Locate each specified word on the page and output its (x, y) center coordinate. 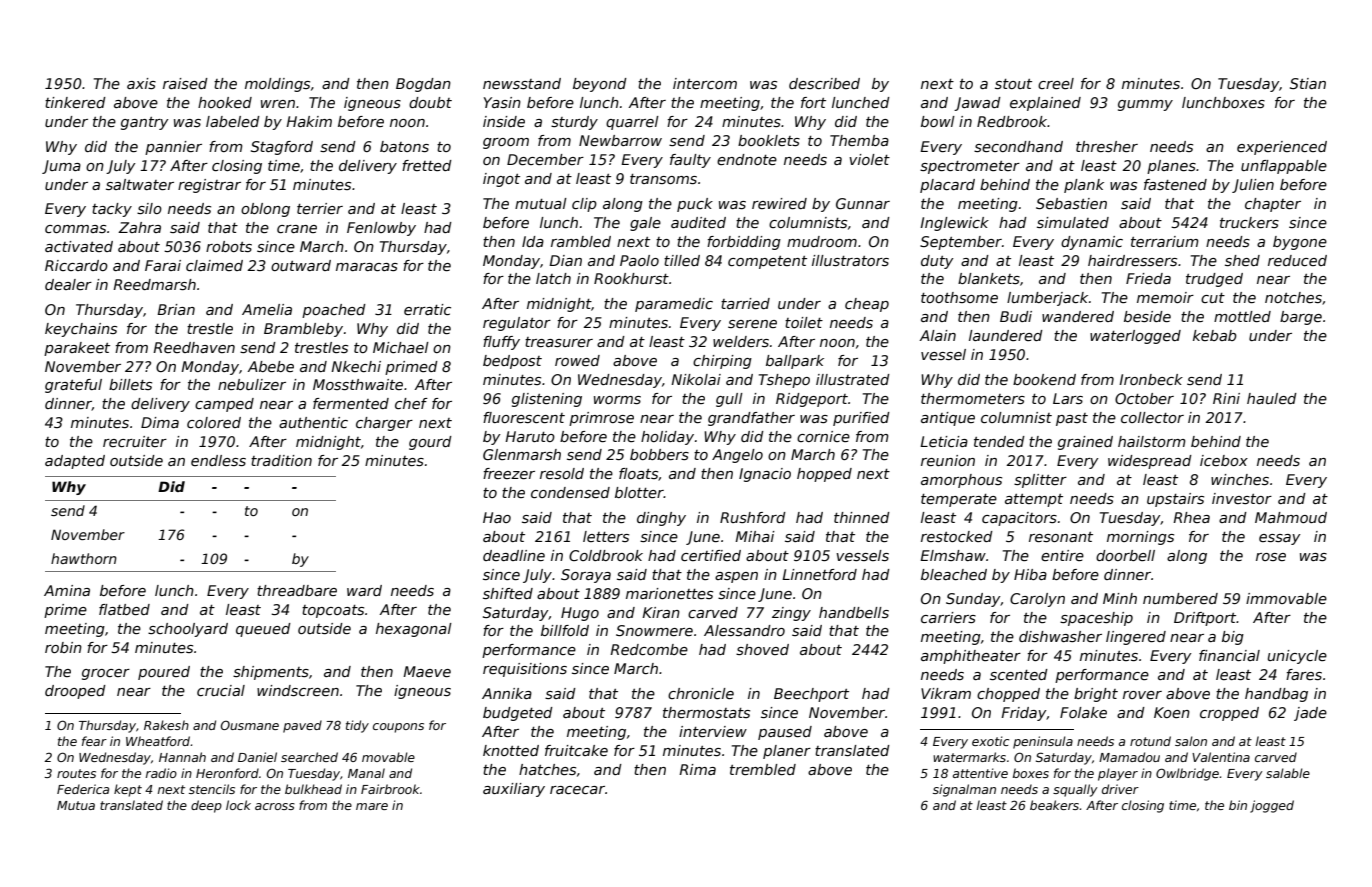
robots (229, 246)
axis (141, 83)
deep (206, 806)
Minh (1120, 598)
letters (606, 536)
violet (869, 159)
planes (1171, 167)
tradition (281, 460)
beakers (1055, 805)
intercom (705, 83)
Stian (1308, 83)
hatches (547, 769)
